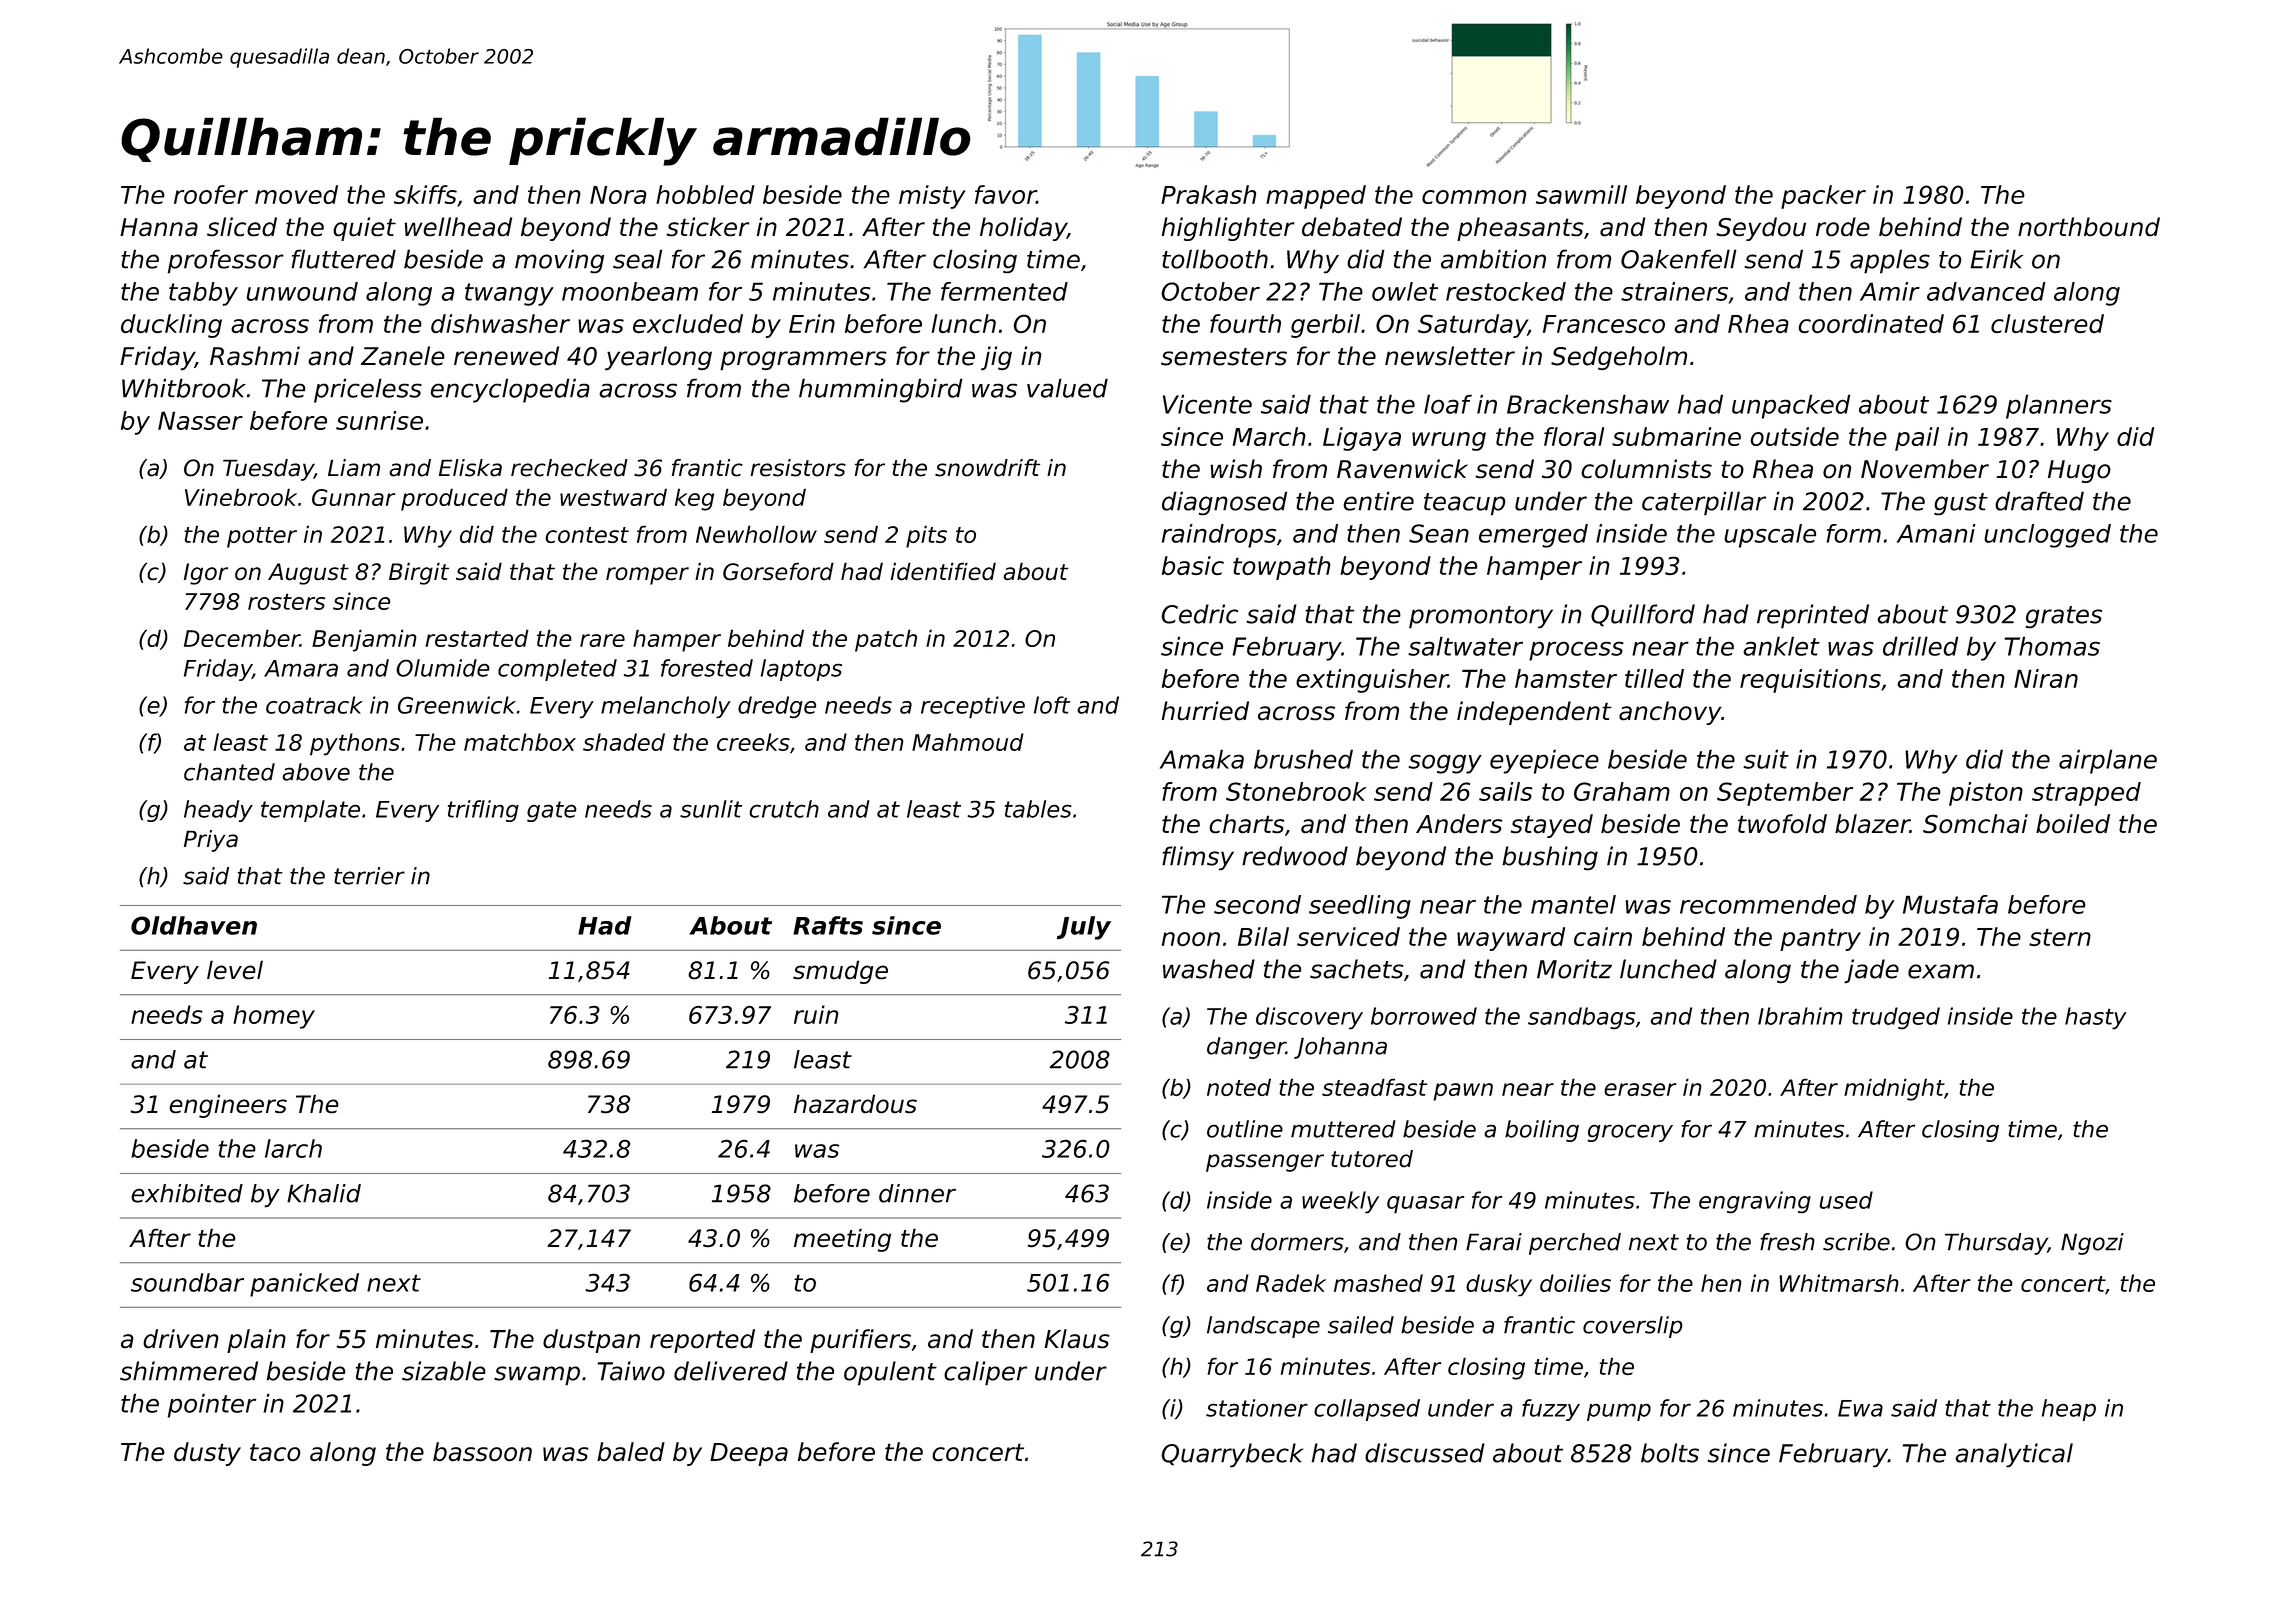 This document has width=2282, height=1614. What do you see at coordinates (1297, 1242) in the document?
I see `dormers` at bounding box center [1297, 1242].
